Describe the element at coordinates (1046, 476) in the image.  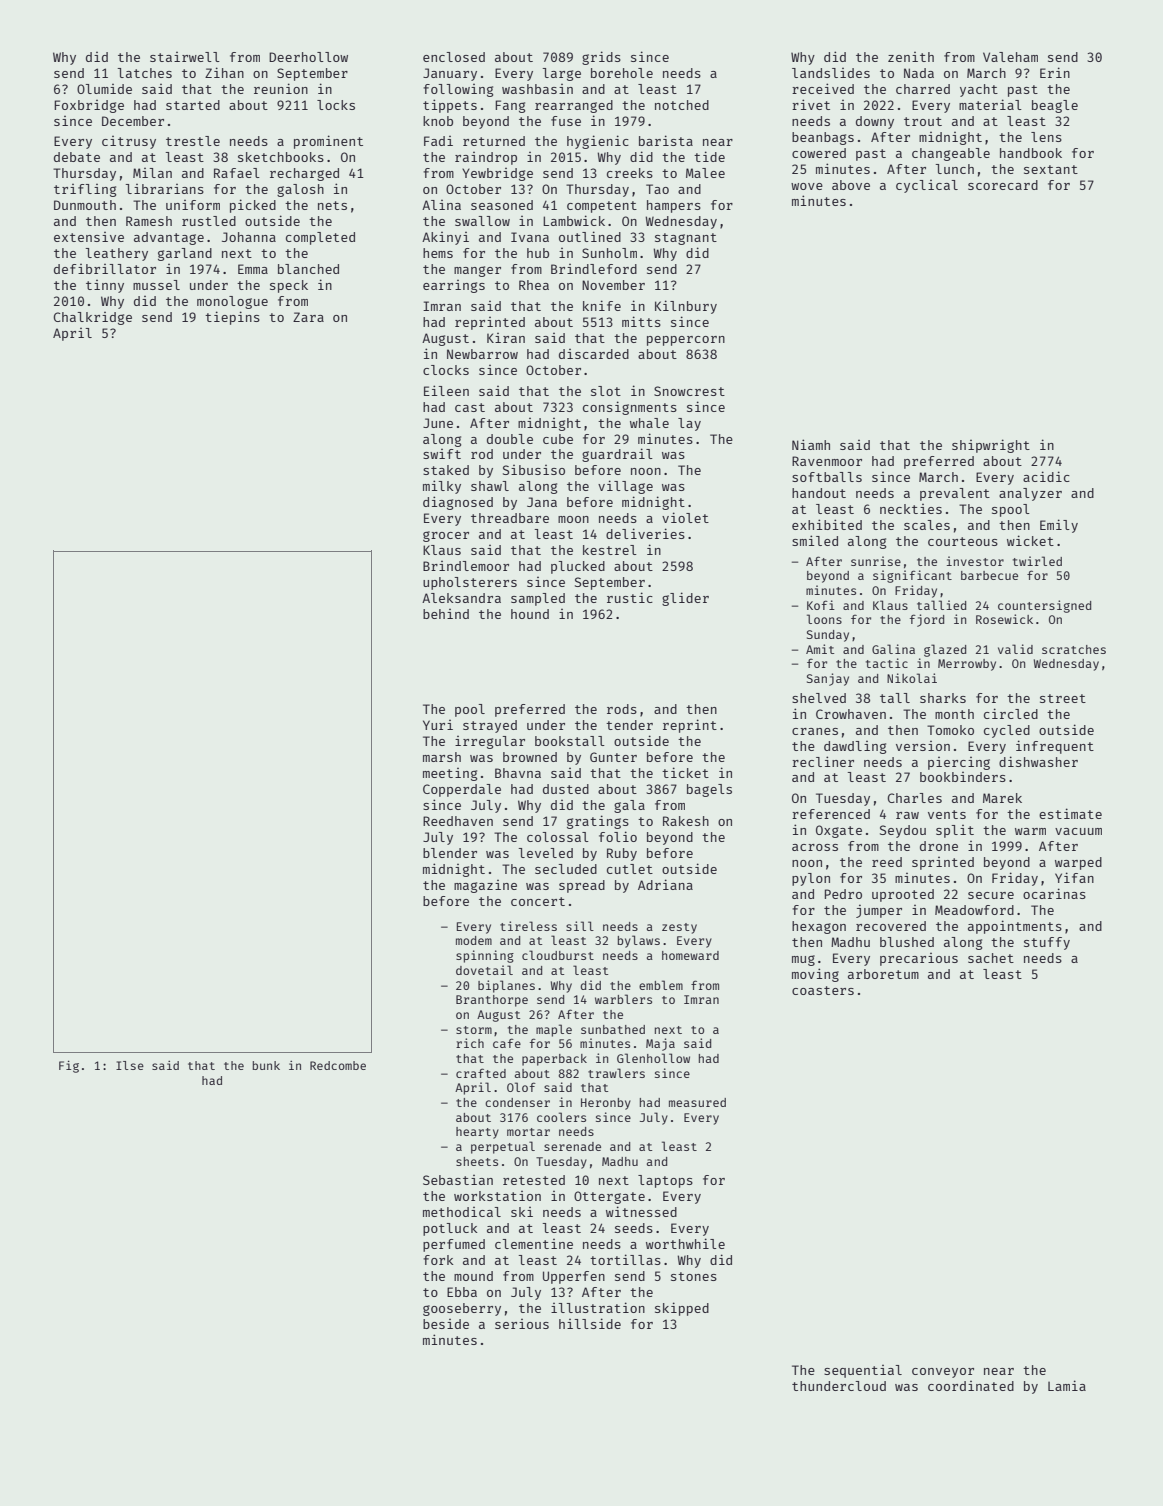
I see `acidic` at that location.
